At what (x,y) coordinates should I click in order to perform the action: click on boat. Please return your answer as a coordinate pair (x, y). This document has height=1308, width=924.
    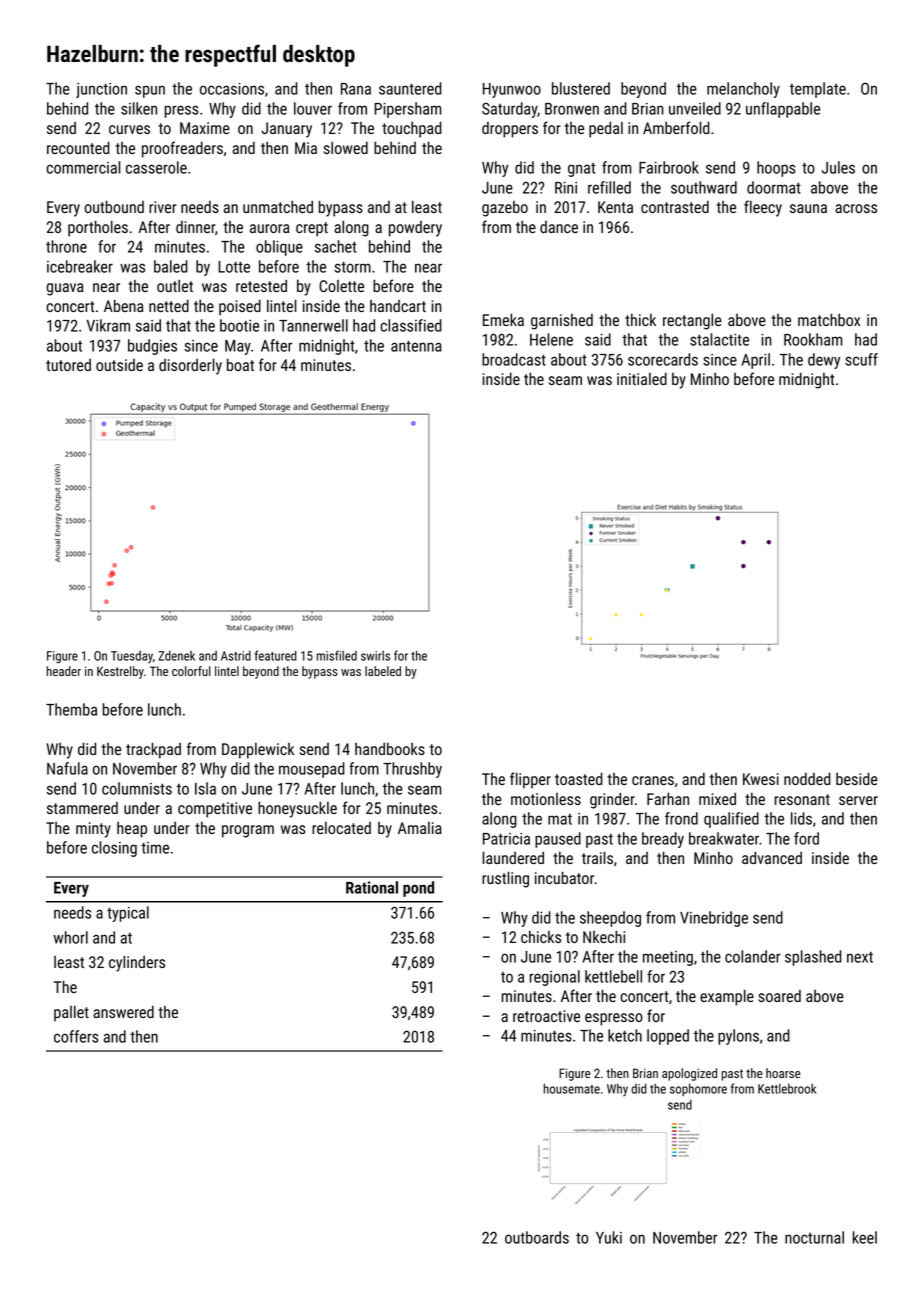
    Looking at the image, I should click on (240, 364).
